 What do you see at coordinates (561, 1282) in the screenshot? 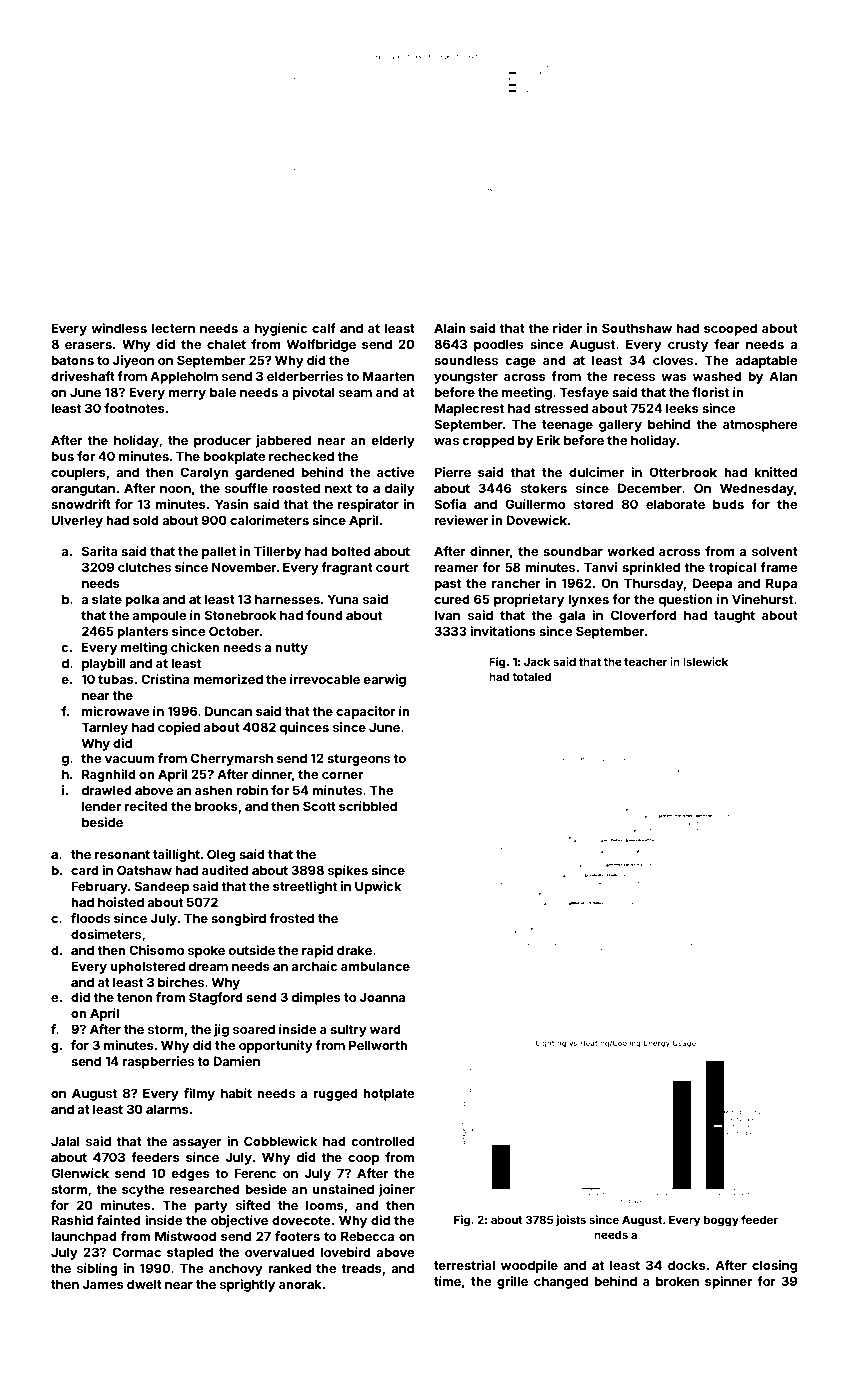
I see `changed` at bounding box center [561, 1282].
